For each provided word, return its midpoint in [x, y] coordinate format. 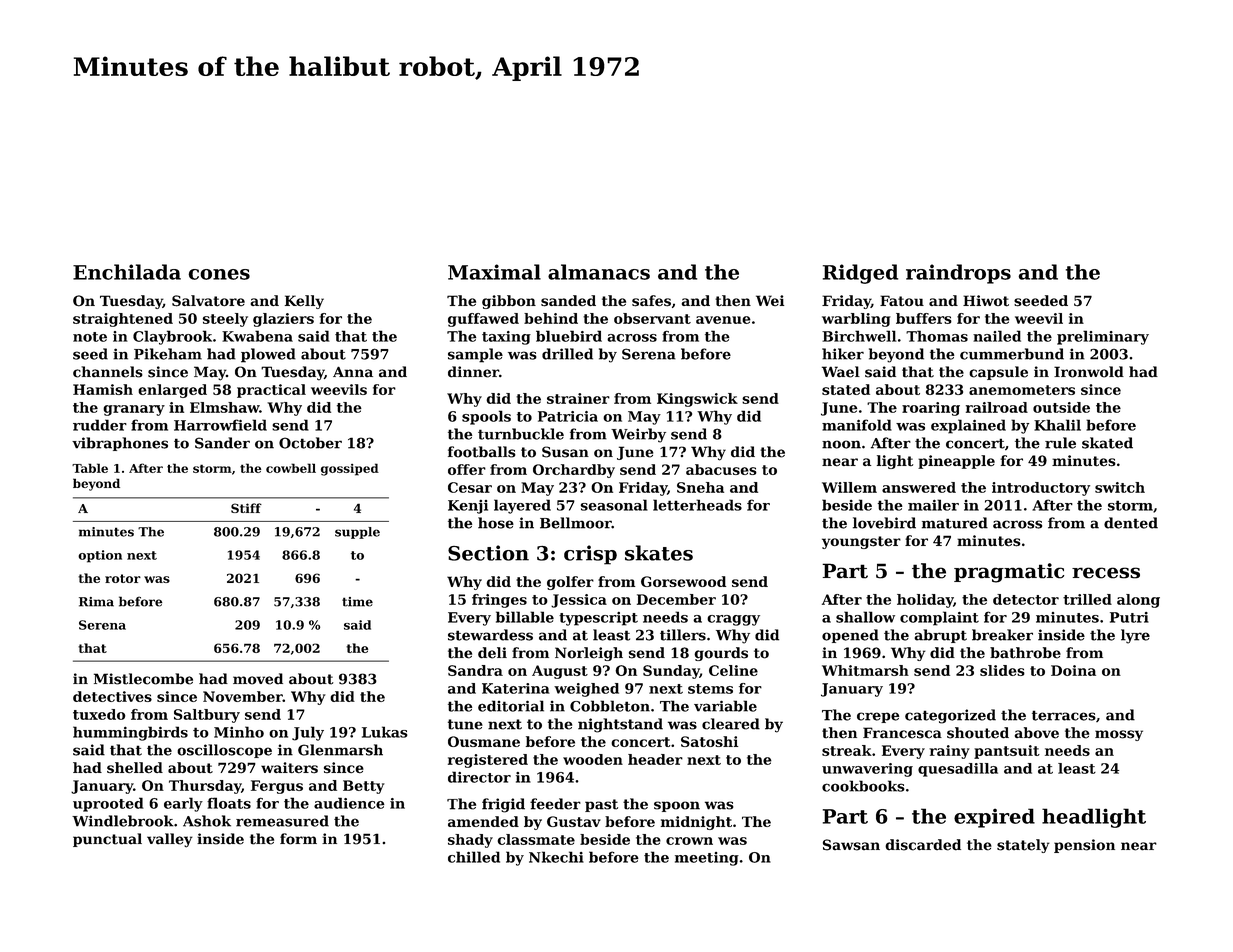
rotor [123, 578]
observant [652, 318]
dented [1131, 523]
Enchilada [127, 272]
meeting [707, 859]
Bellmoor [576, 523]
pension [1084, 846]
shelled [135, 768]
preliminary [1103, 337]
